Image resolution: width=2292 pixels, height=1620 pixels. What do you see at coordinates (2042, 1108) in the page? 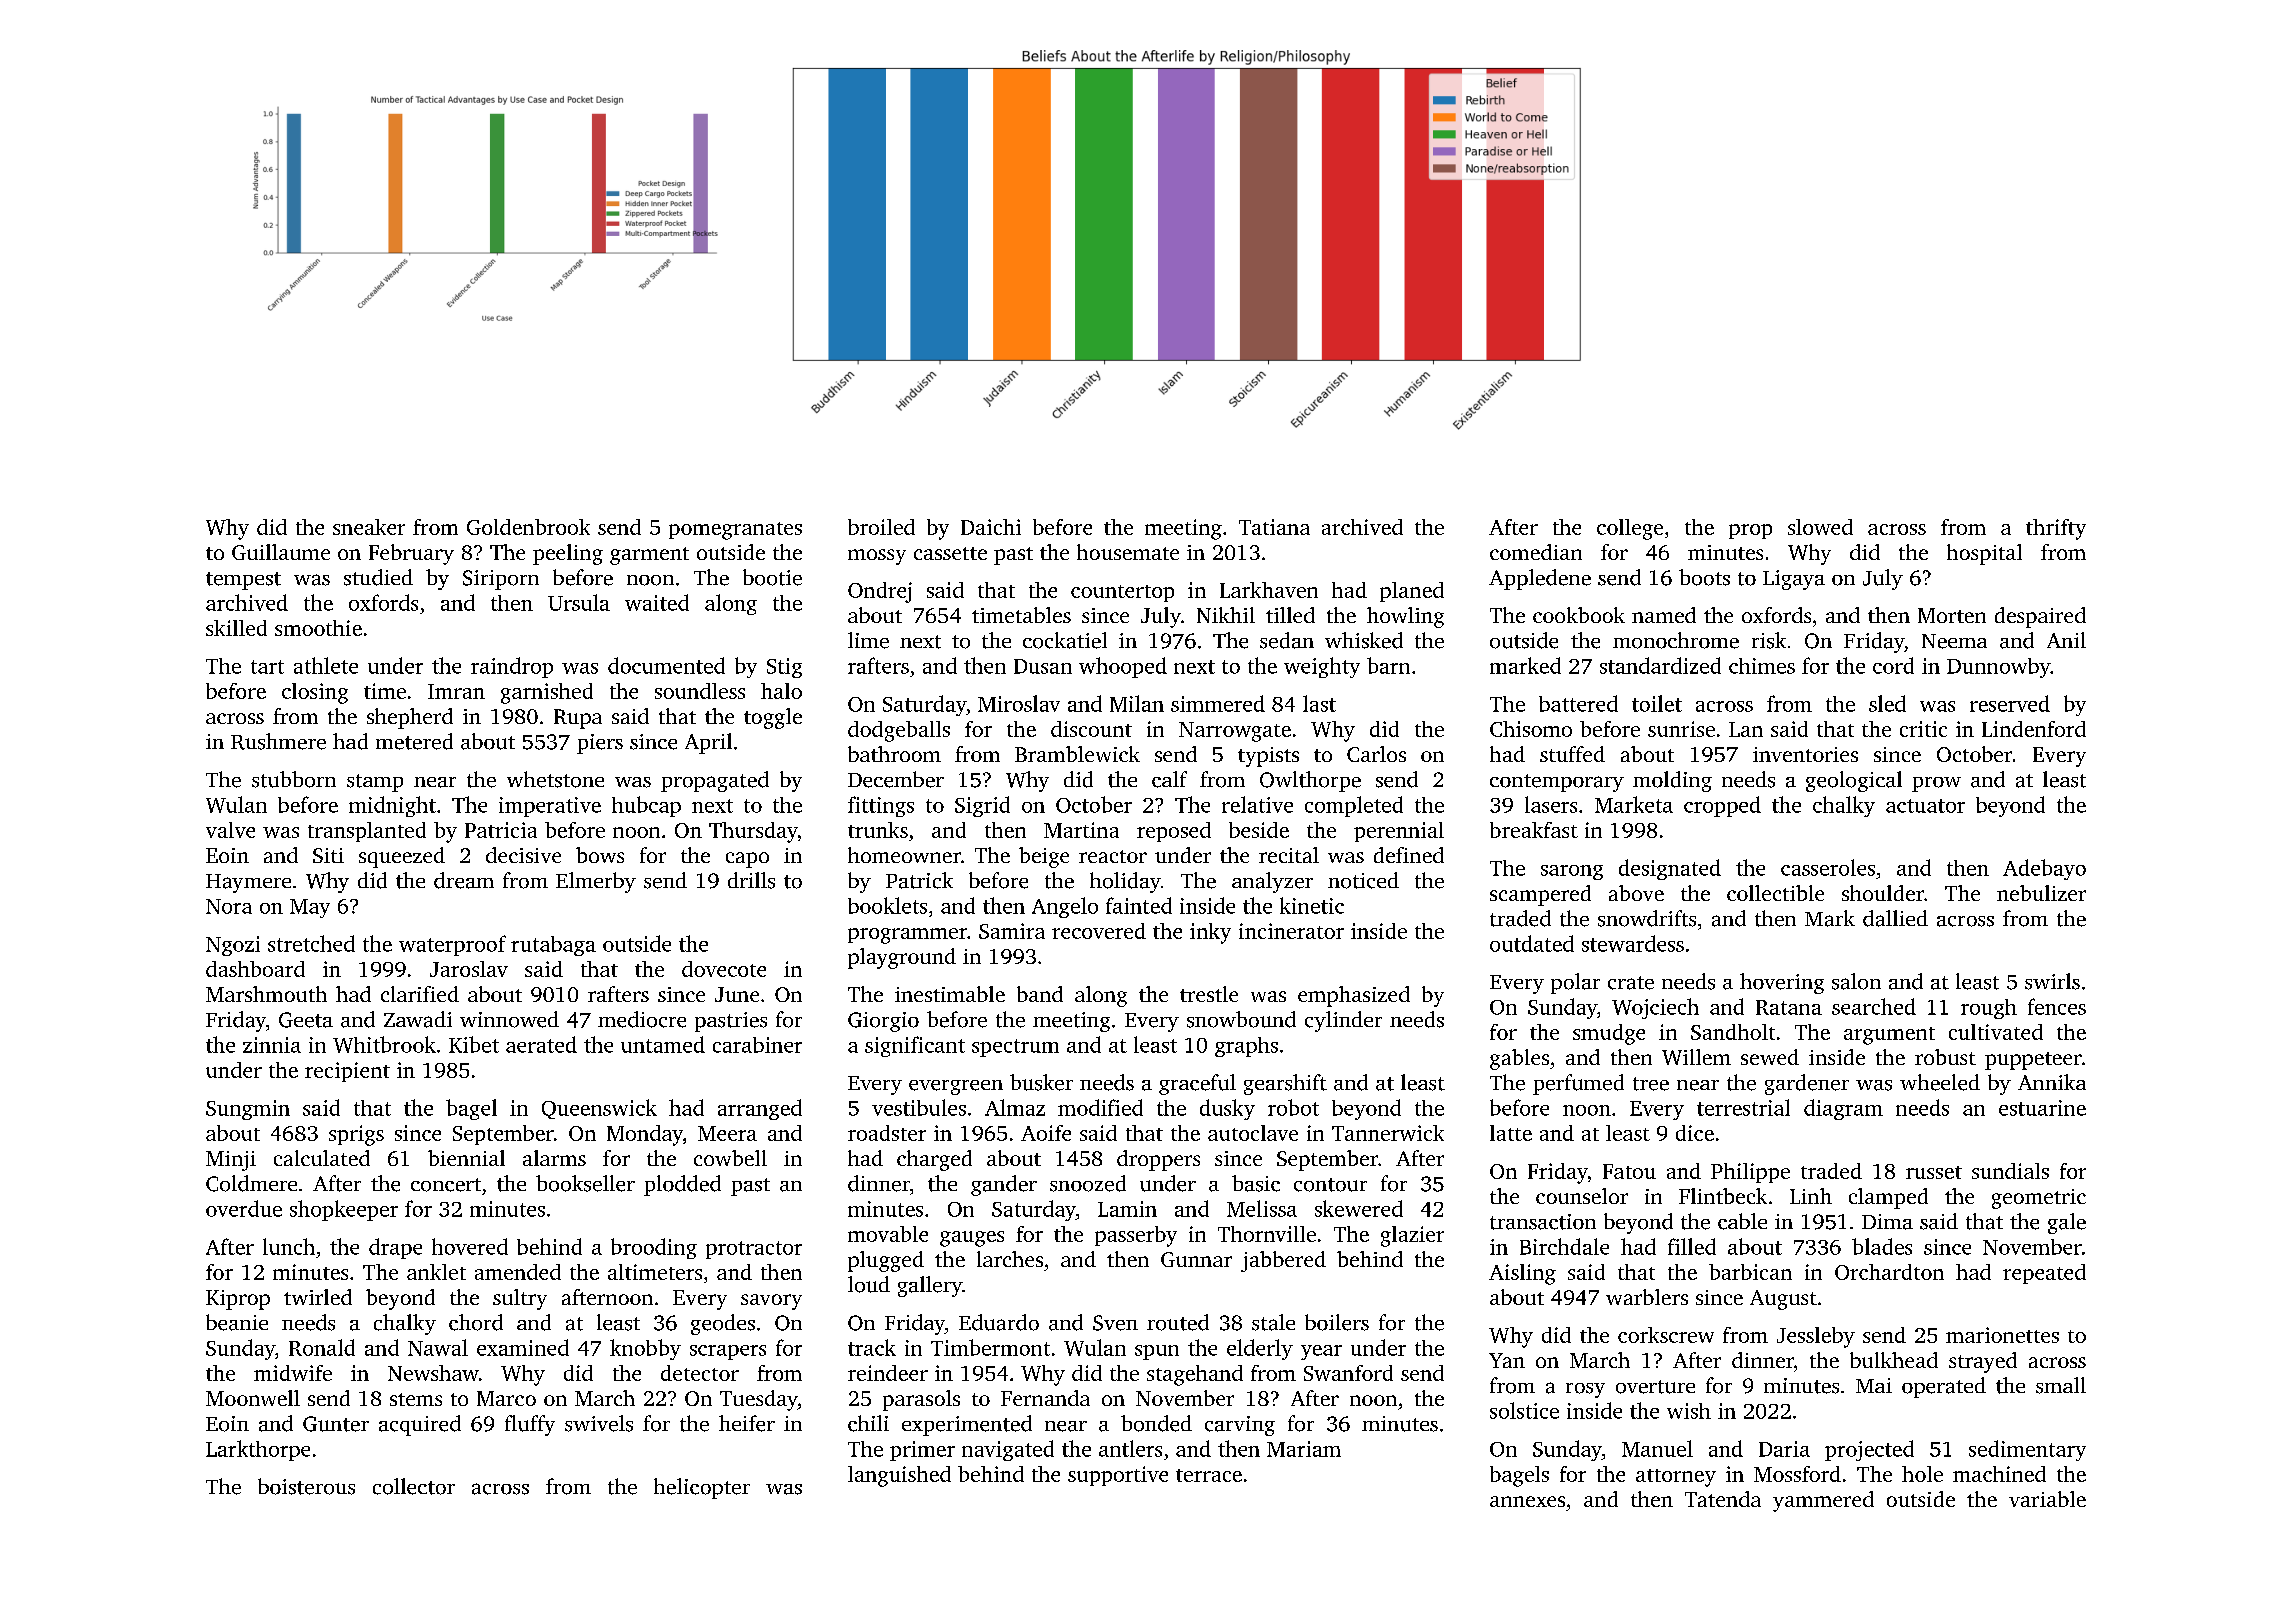
I see `estuarine` at bounding box center [2042, 1108].
